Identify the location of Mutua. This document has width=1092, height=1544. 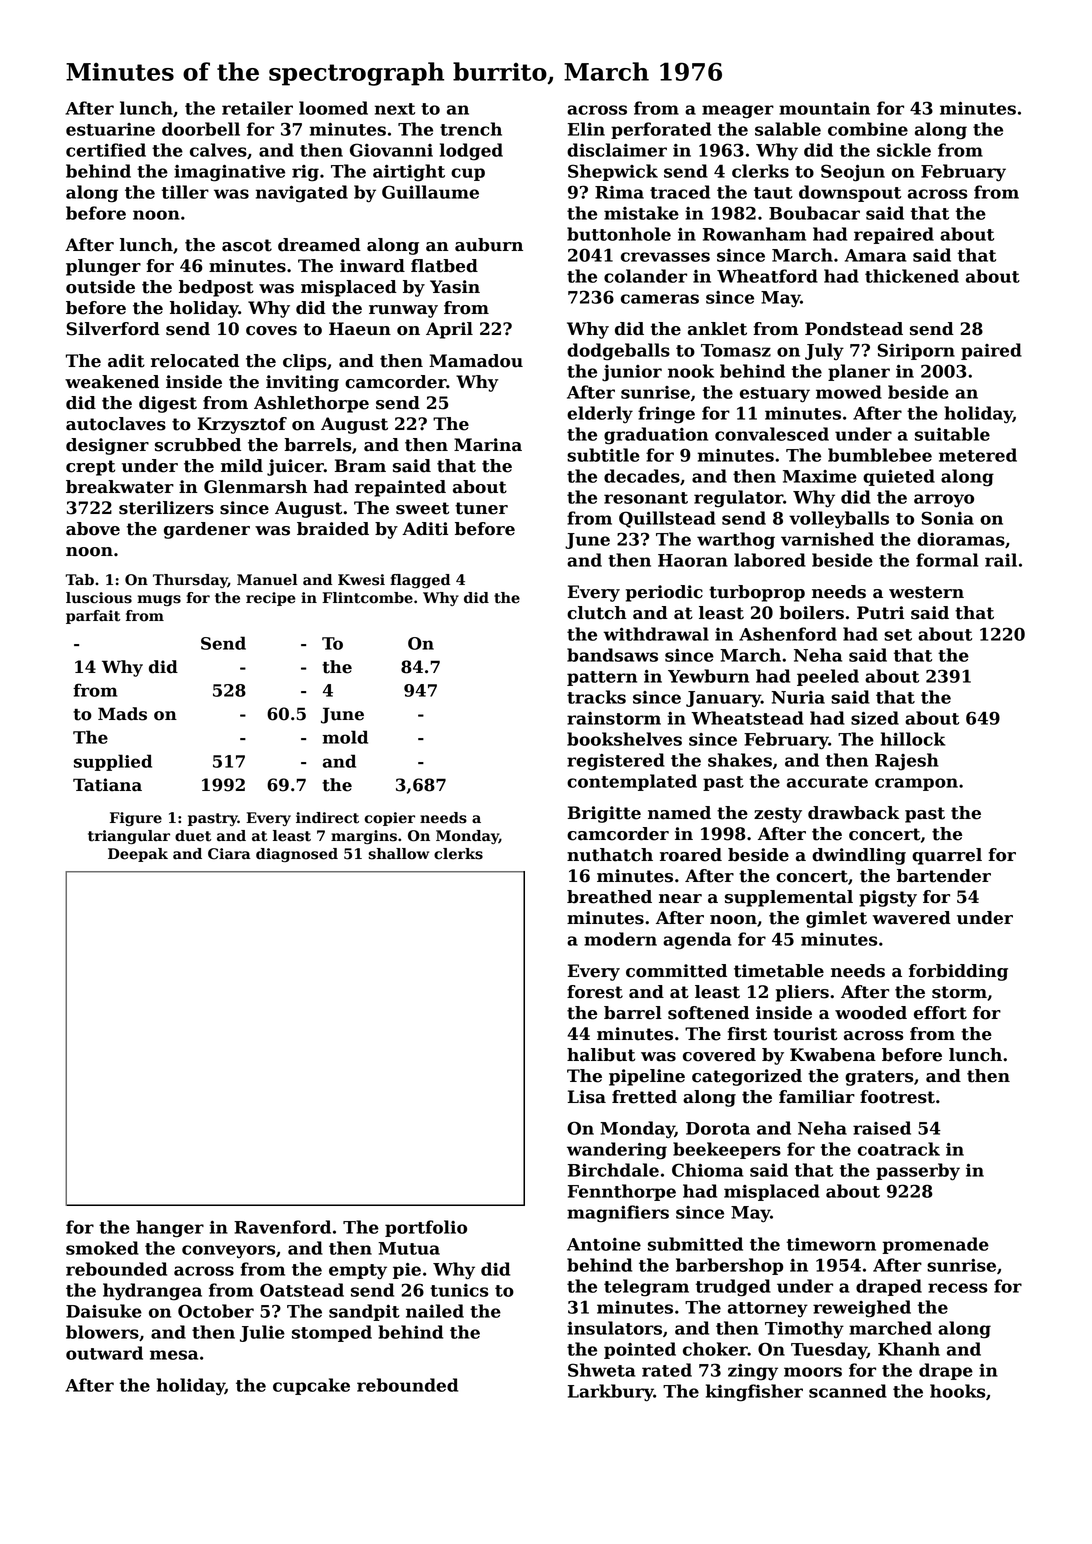
(409, 1248).
